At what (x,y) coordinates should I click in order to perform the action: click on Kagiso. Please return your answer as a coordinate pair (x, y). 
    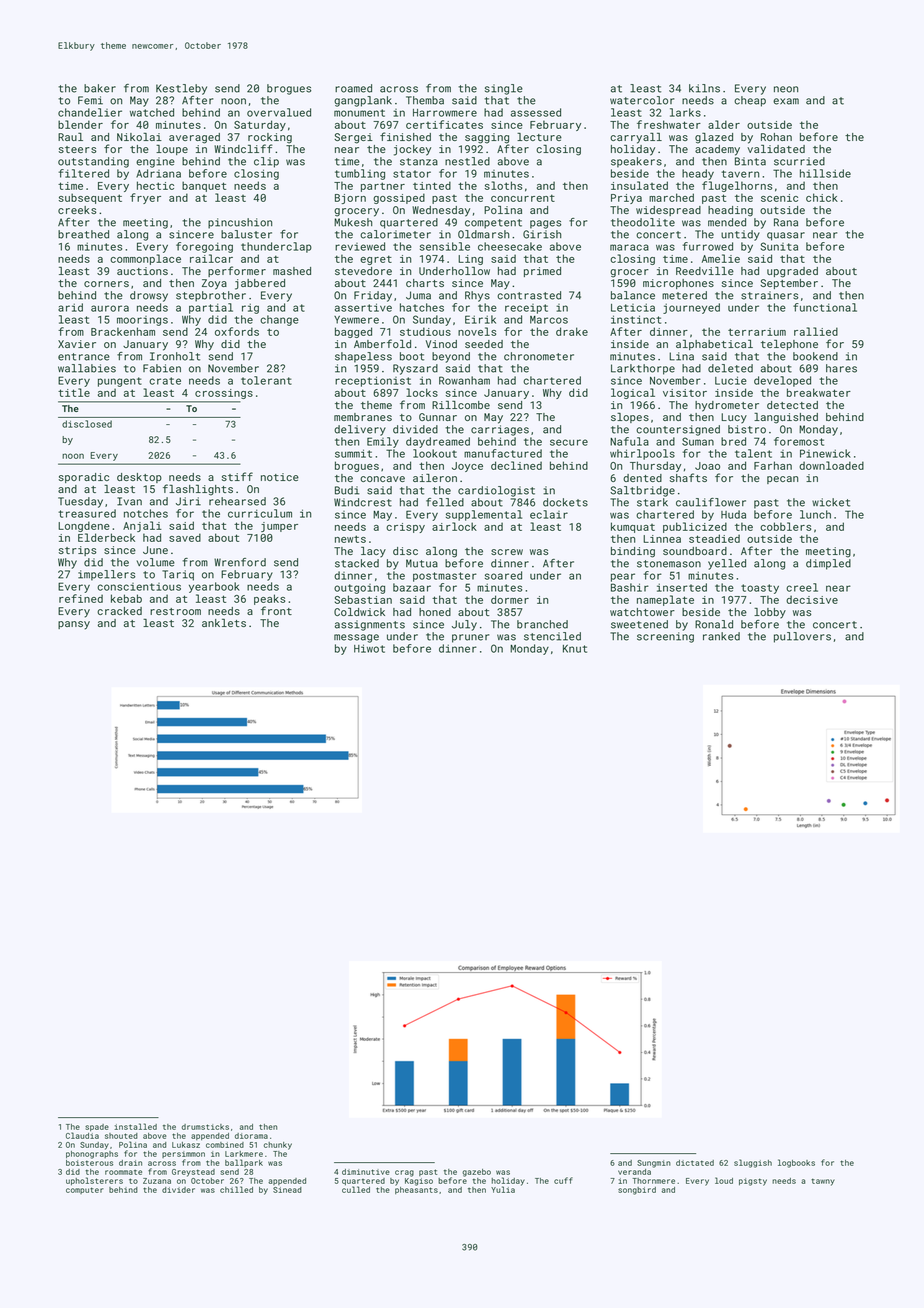
    Looking at the image, I should click on (419, 1182).
